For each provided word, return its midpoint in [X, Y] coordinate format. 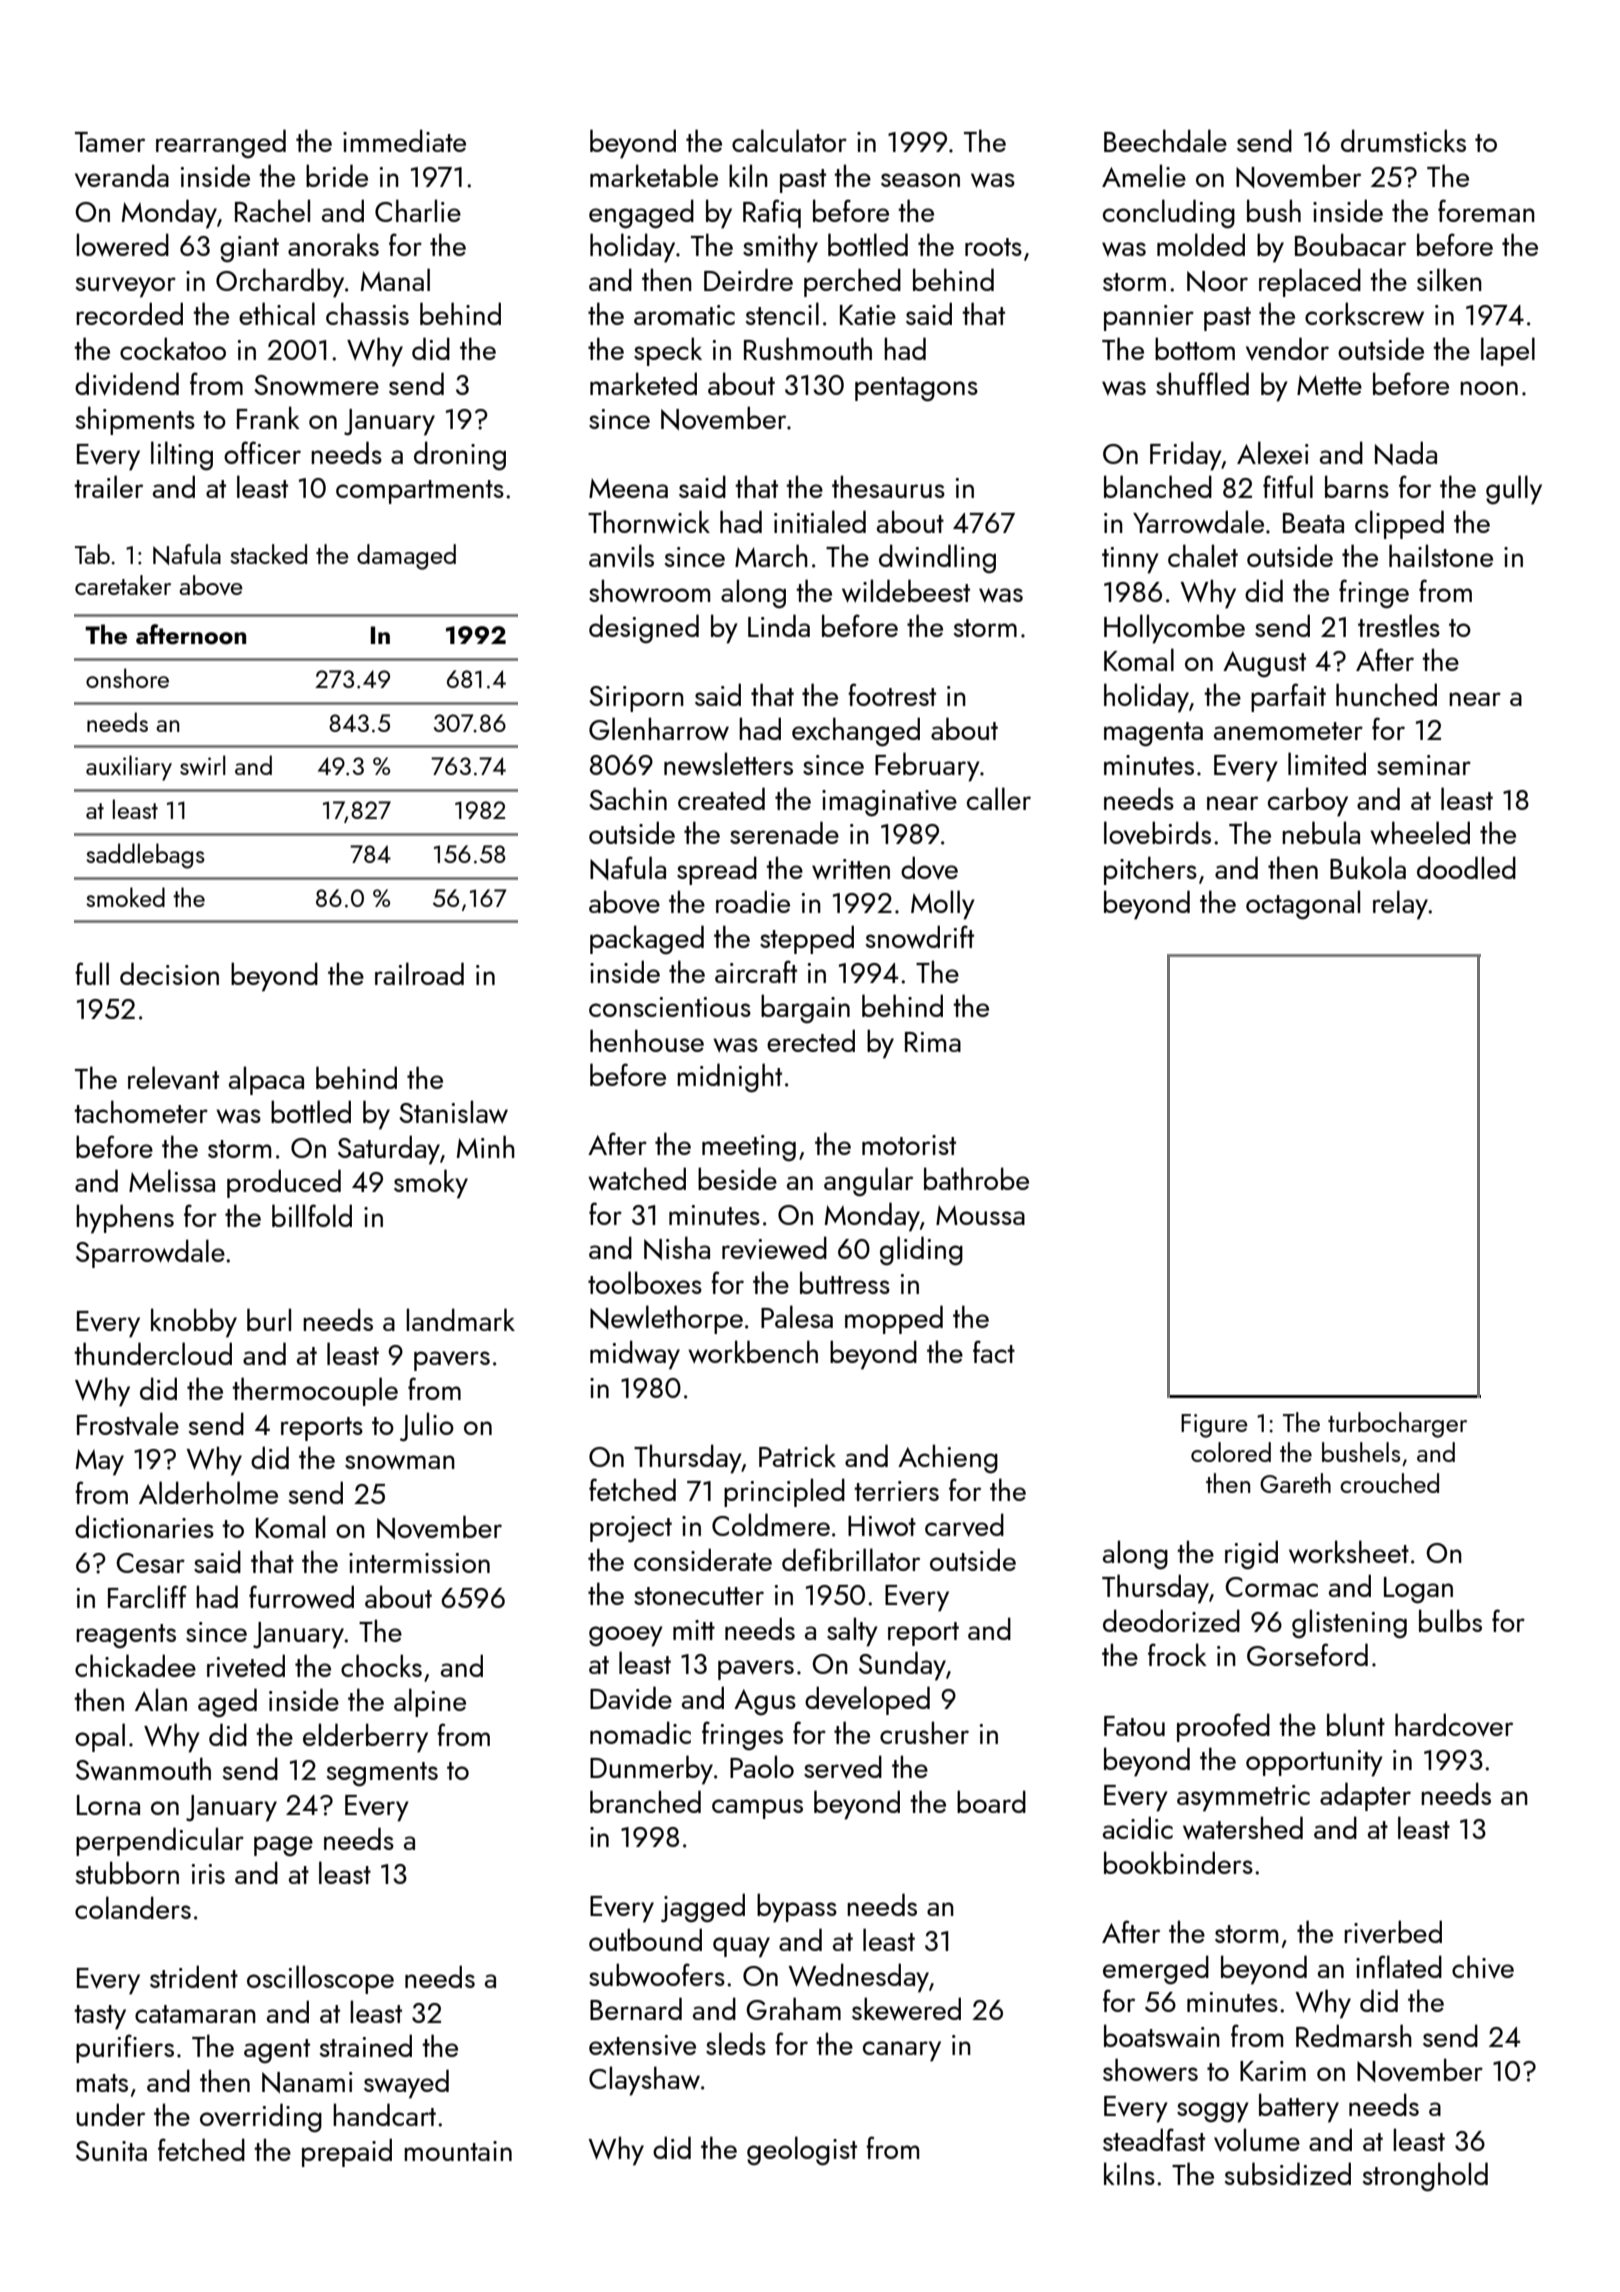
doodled [1466, 867]
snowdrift [920, 936]
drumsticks [1403, 140]
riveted [246, 1666]
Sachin [628, 798]
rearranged [221, 143]
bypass [797, 1908]
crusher [924, 1732]
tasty [100, 2017]
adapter [1365, 1796]
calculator [789, 140]
